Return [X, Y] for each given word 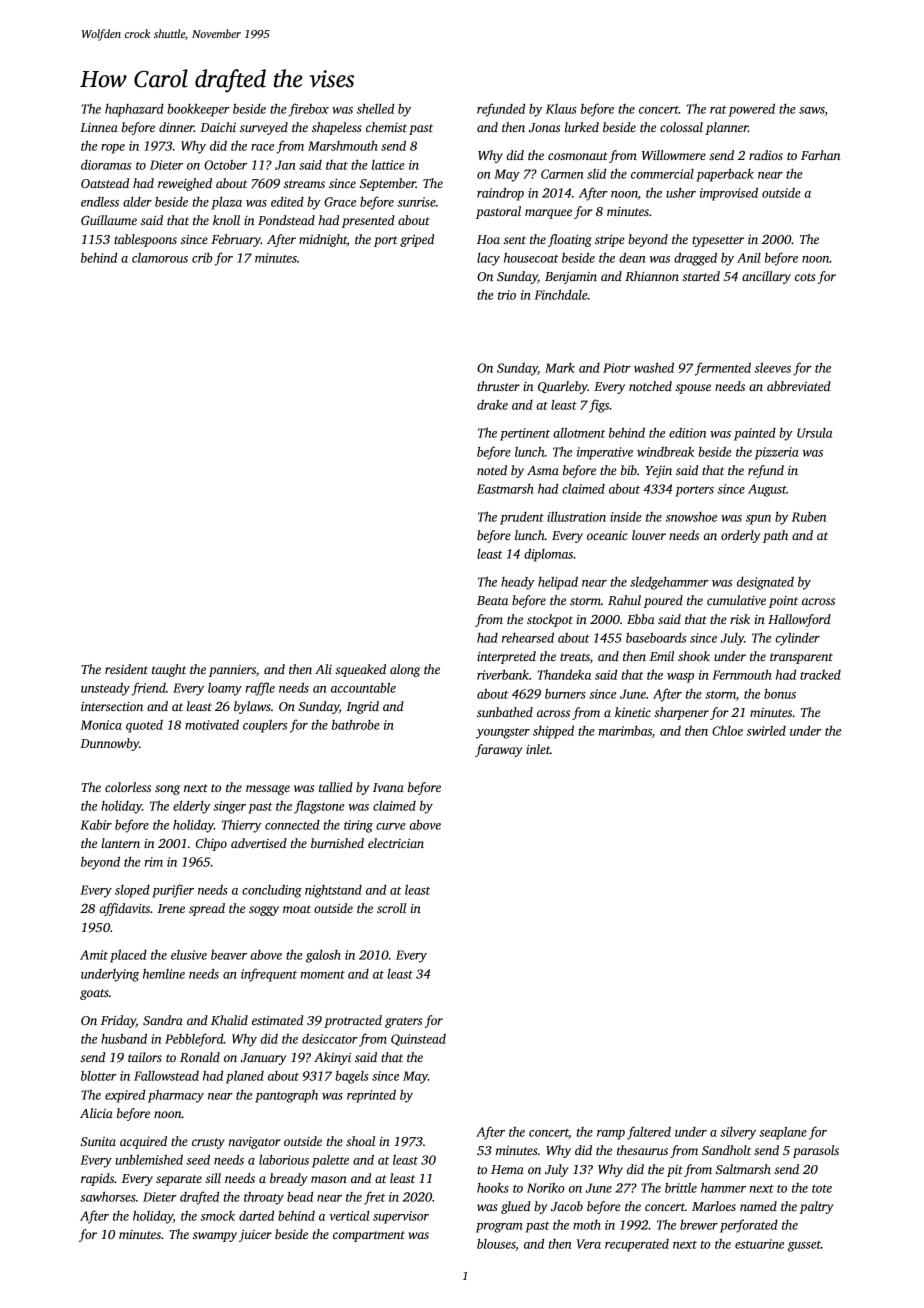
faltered [649, 1133]
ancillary [766, 277]
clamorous [160, 257]
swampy [215, 1237]
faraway [498, 750]
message [268, 790]
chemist [386, 127]
